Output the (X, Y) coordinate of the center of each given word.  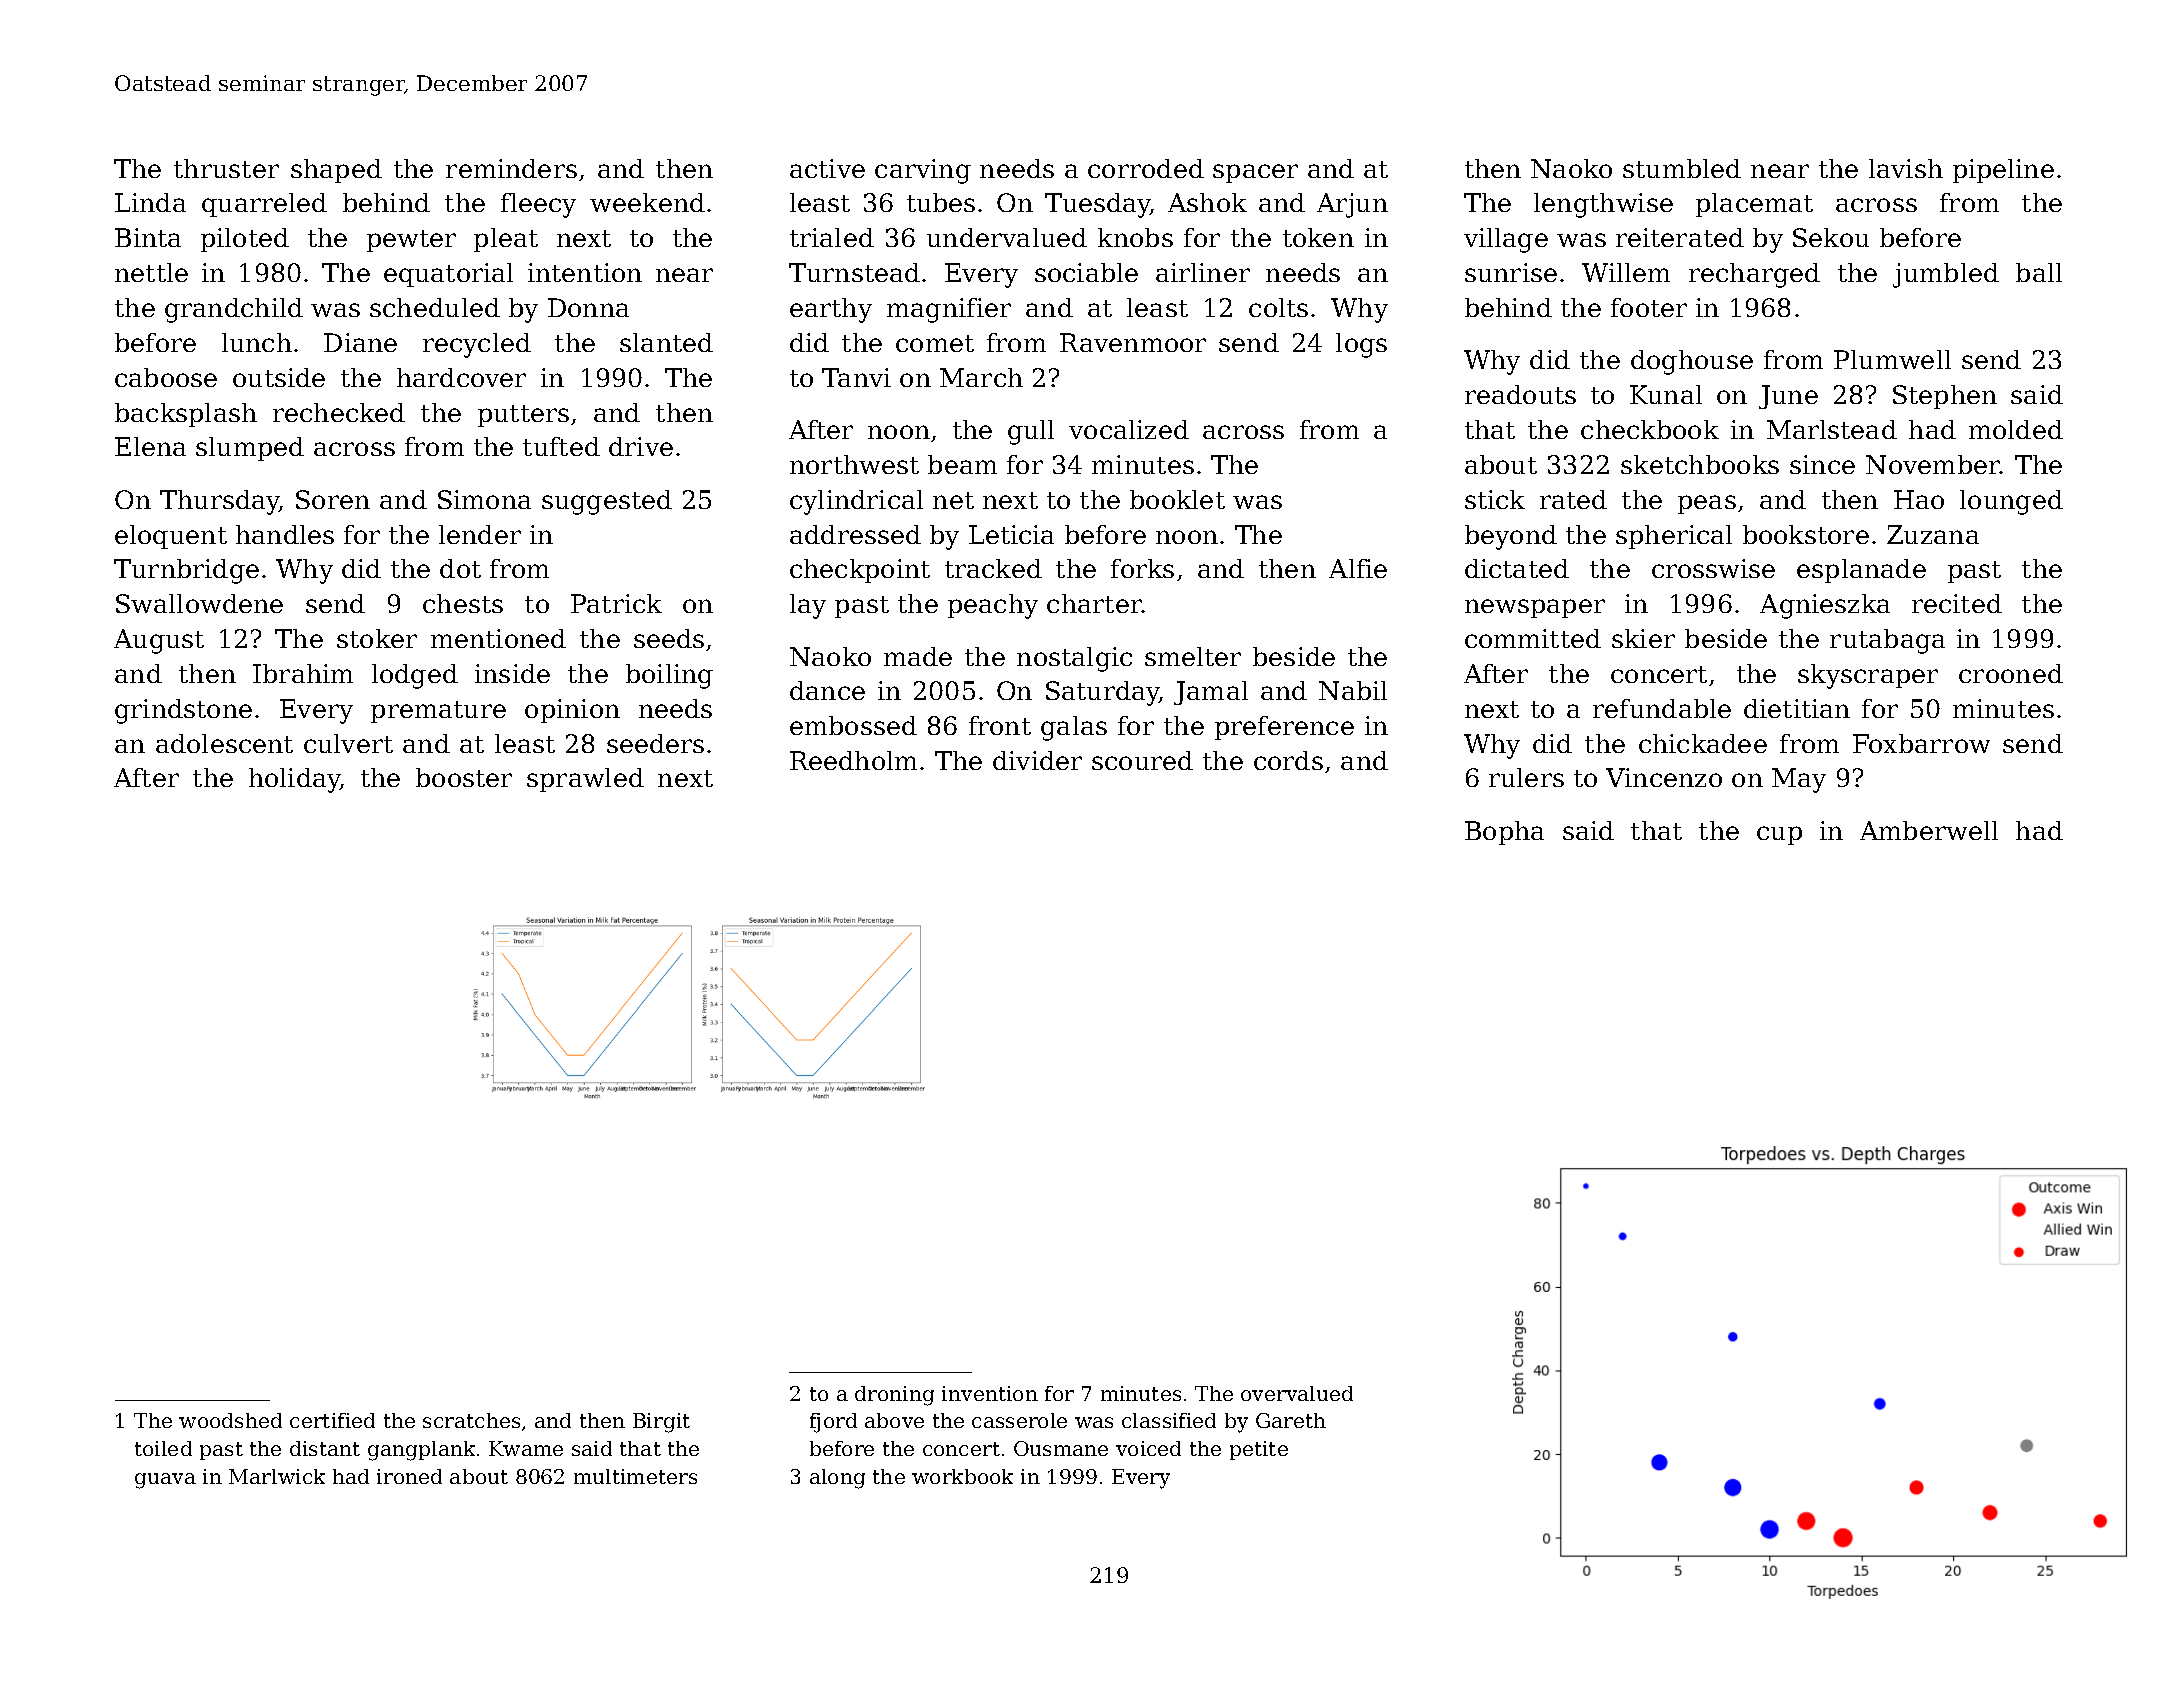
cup (1779, 835)
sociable (1086, 272)
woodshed (230, 1420)
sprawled (585, 780)
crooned (2011, 673)
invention (990, 1393)
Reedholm (853, 760)
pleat (506, 240)
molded (2016, 429)
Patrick (616, 603)
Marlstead (1832, 429)
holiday (295, 780)
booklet (1177, 499)
